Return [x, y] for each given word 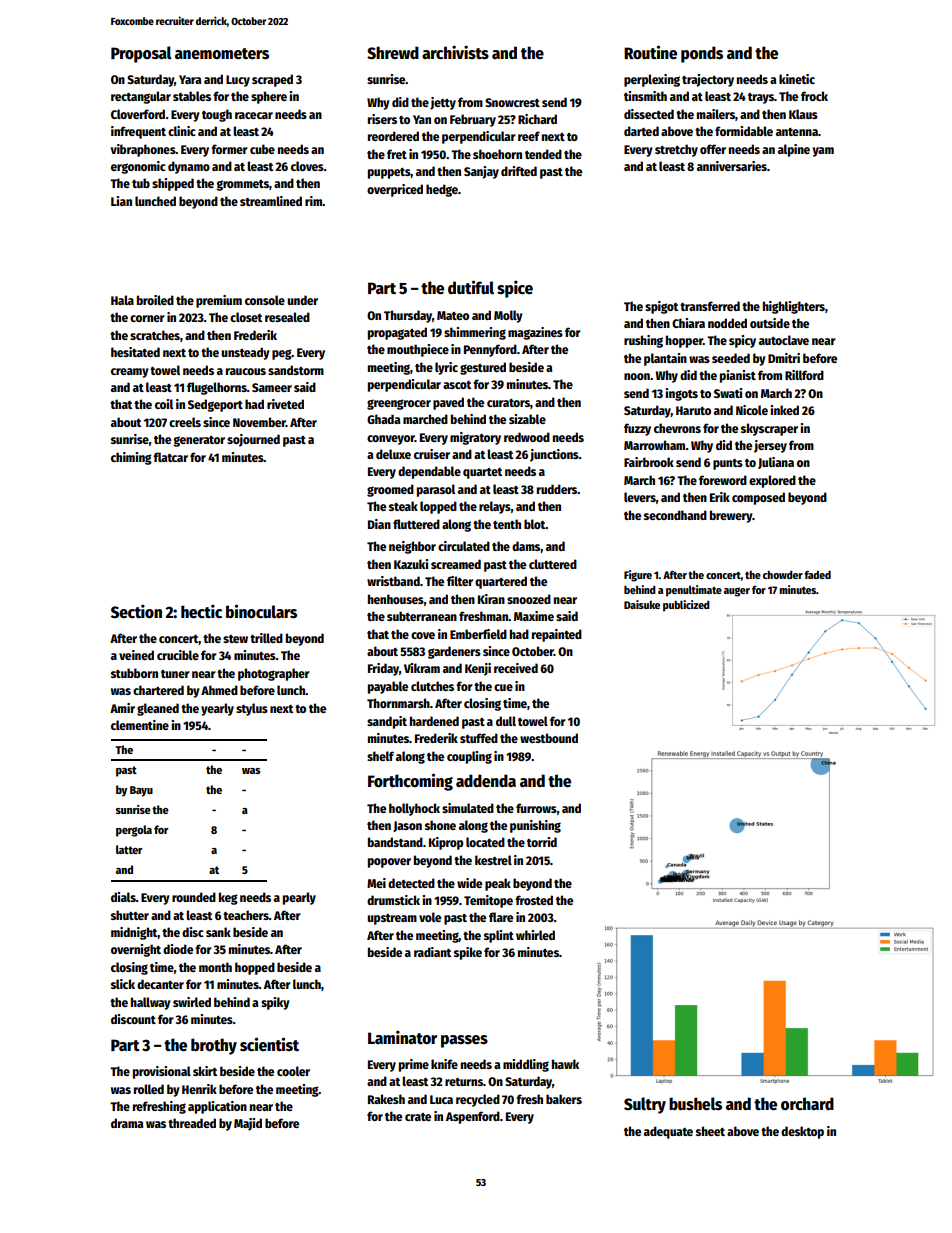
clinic [182, 131]
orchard [807, 1103]
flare [501, 917]
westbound [549, 738]
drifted [519, 171]
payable [388, 687]
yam [823, 152]
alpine [794, 150]
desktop [802, 1132]
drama [127, 1123]
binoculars [261, 611]
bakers [564, 1099]
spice [515, 289]
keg [228, 898]
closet [246, 317]
